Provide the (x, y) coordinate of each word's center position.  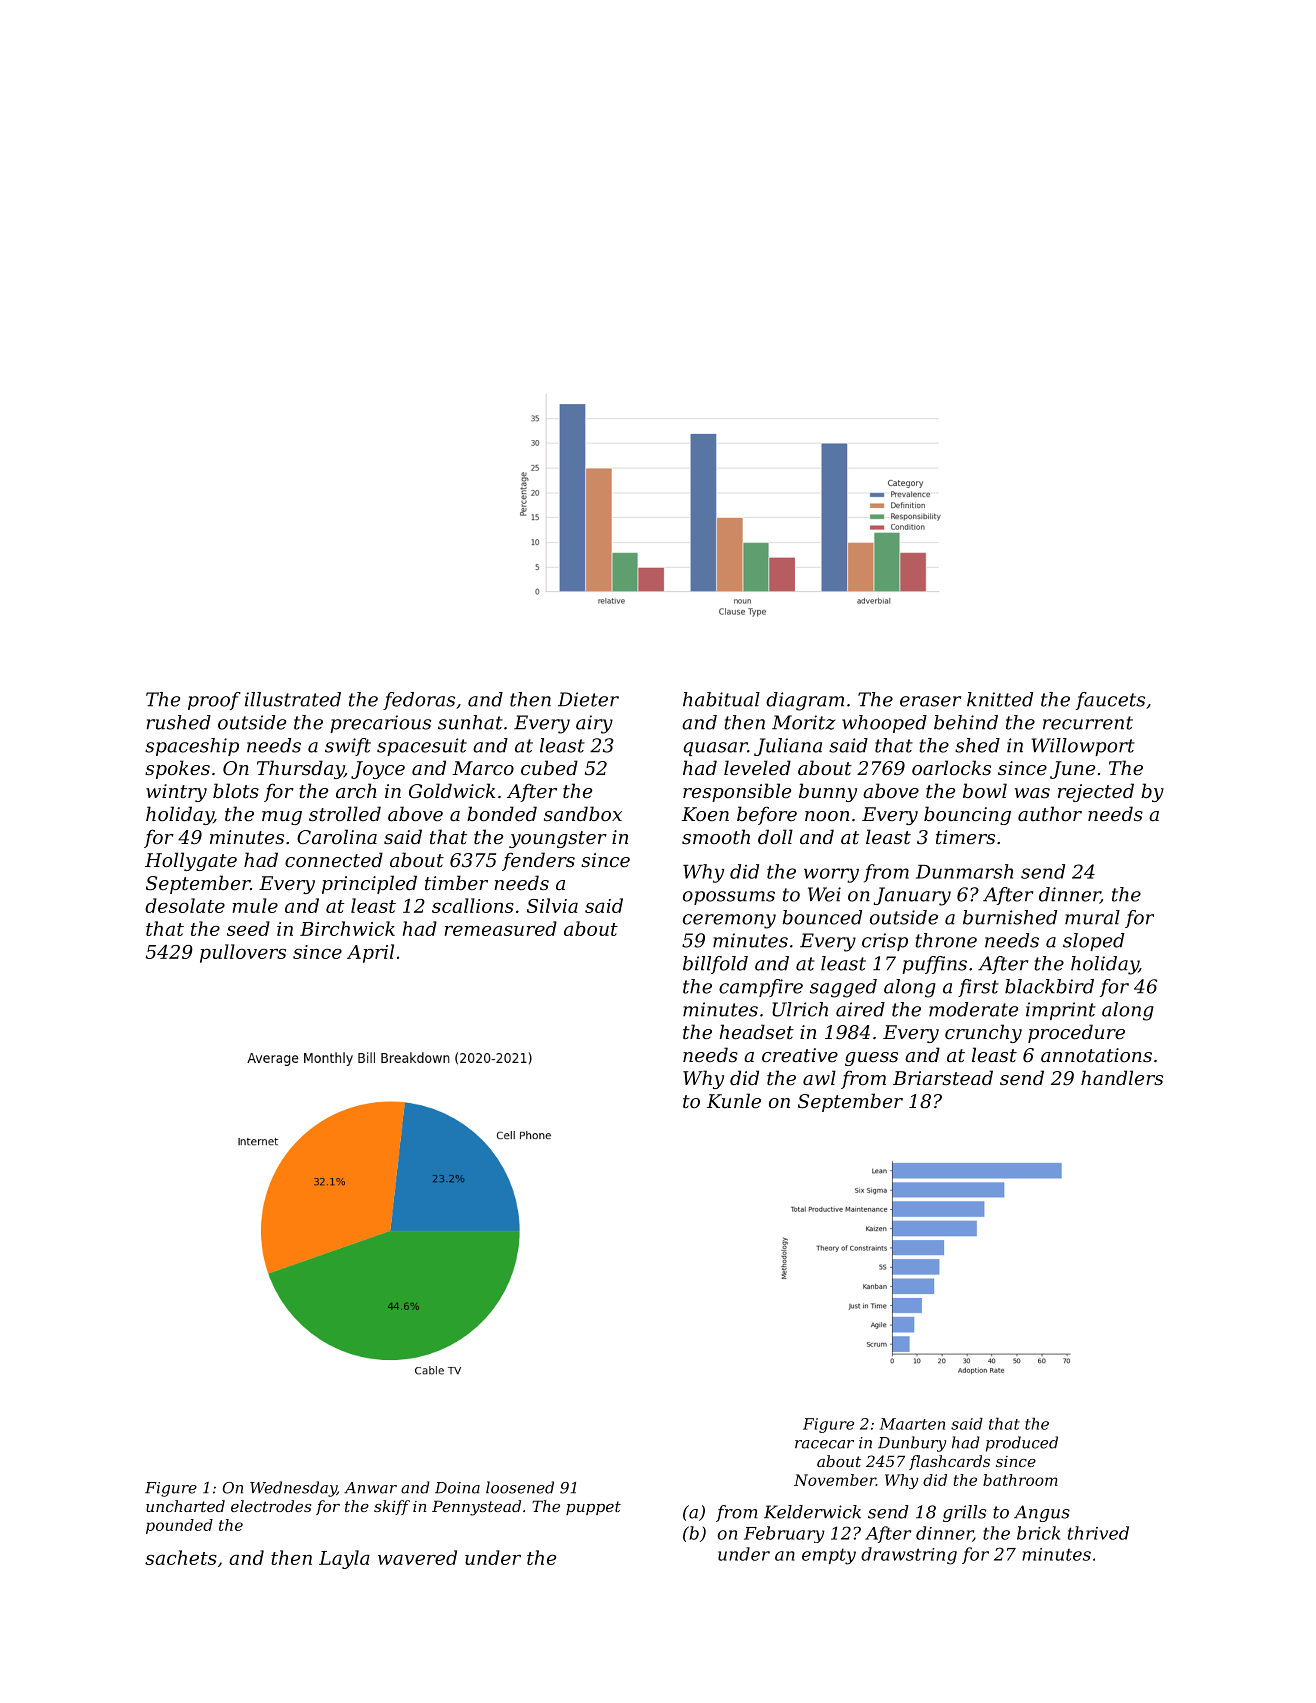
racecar (824, 1444)
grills (964, 1513)
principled (369, 884)
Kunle (734, 1100)
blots (236, 790)
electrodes (271, 1506)
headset (757, 1031)
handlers (1122, 1077)
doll (775, 836)
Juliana (788, 747)
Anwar (370, 1488)
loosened (520, 1487)
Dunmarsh (964, 871)
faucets (1110, 701)
